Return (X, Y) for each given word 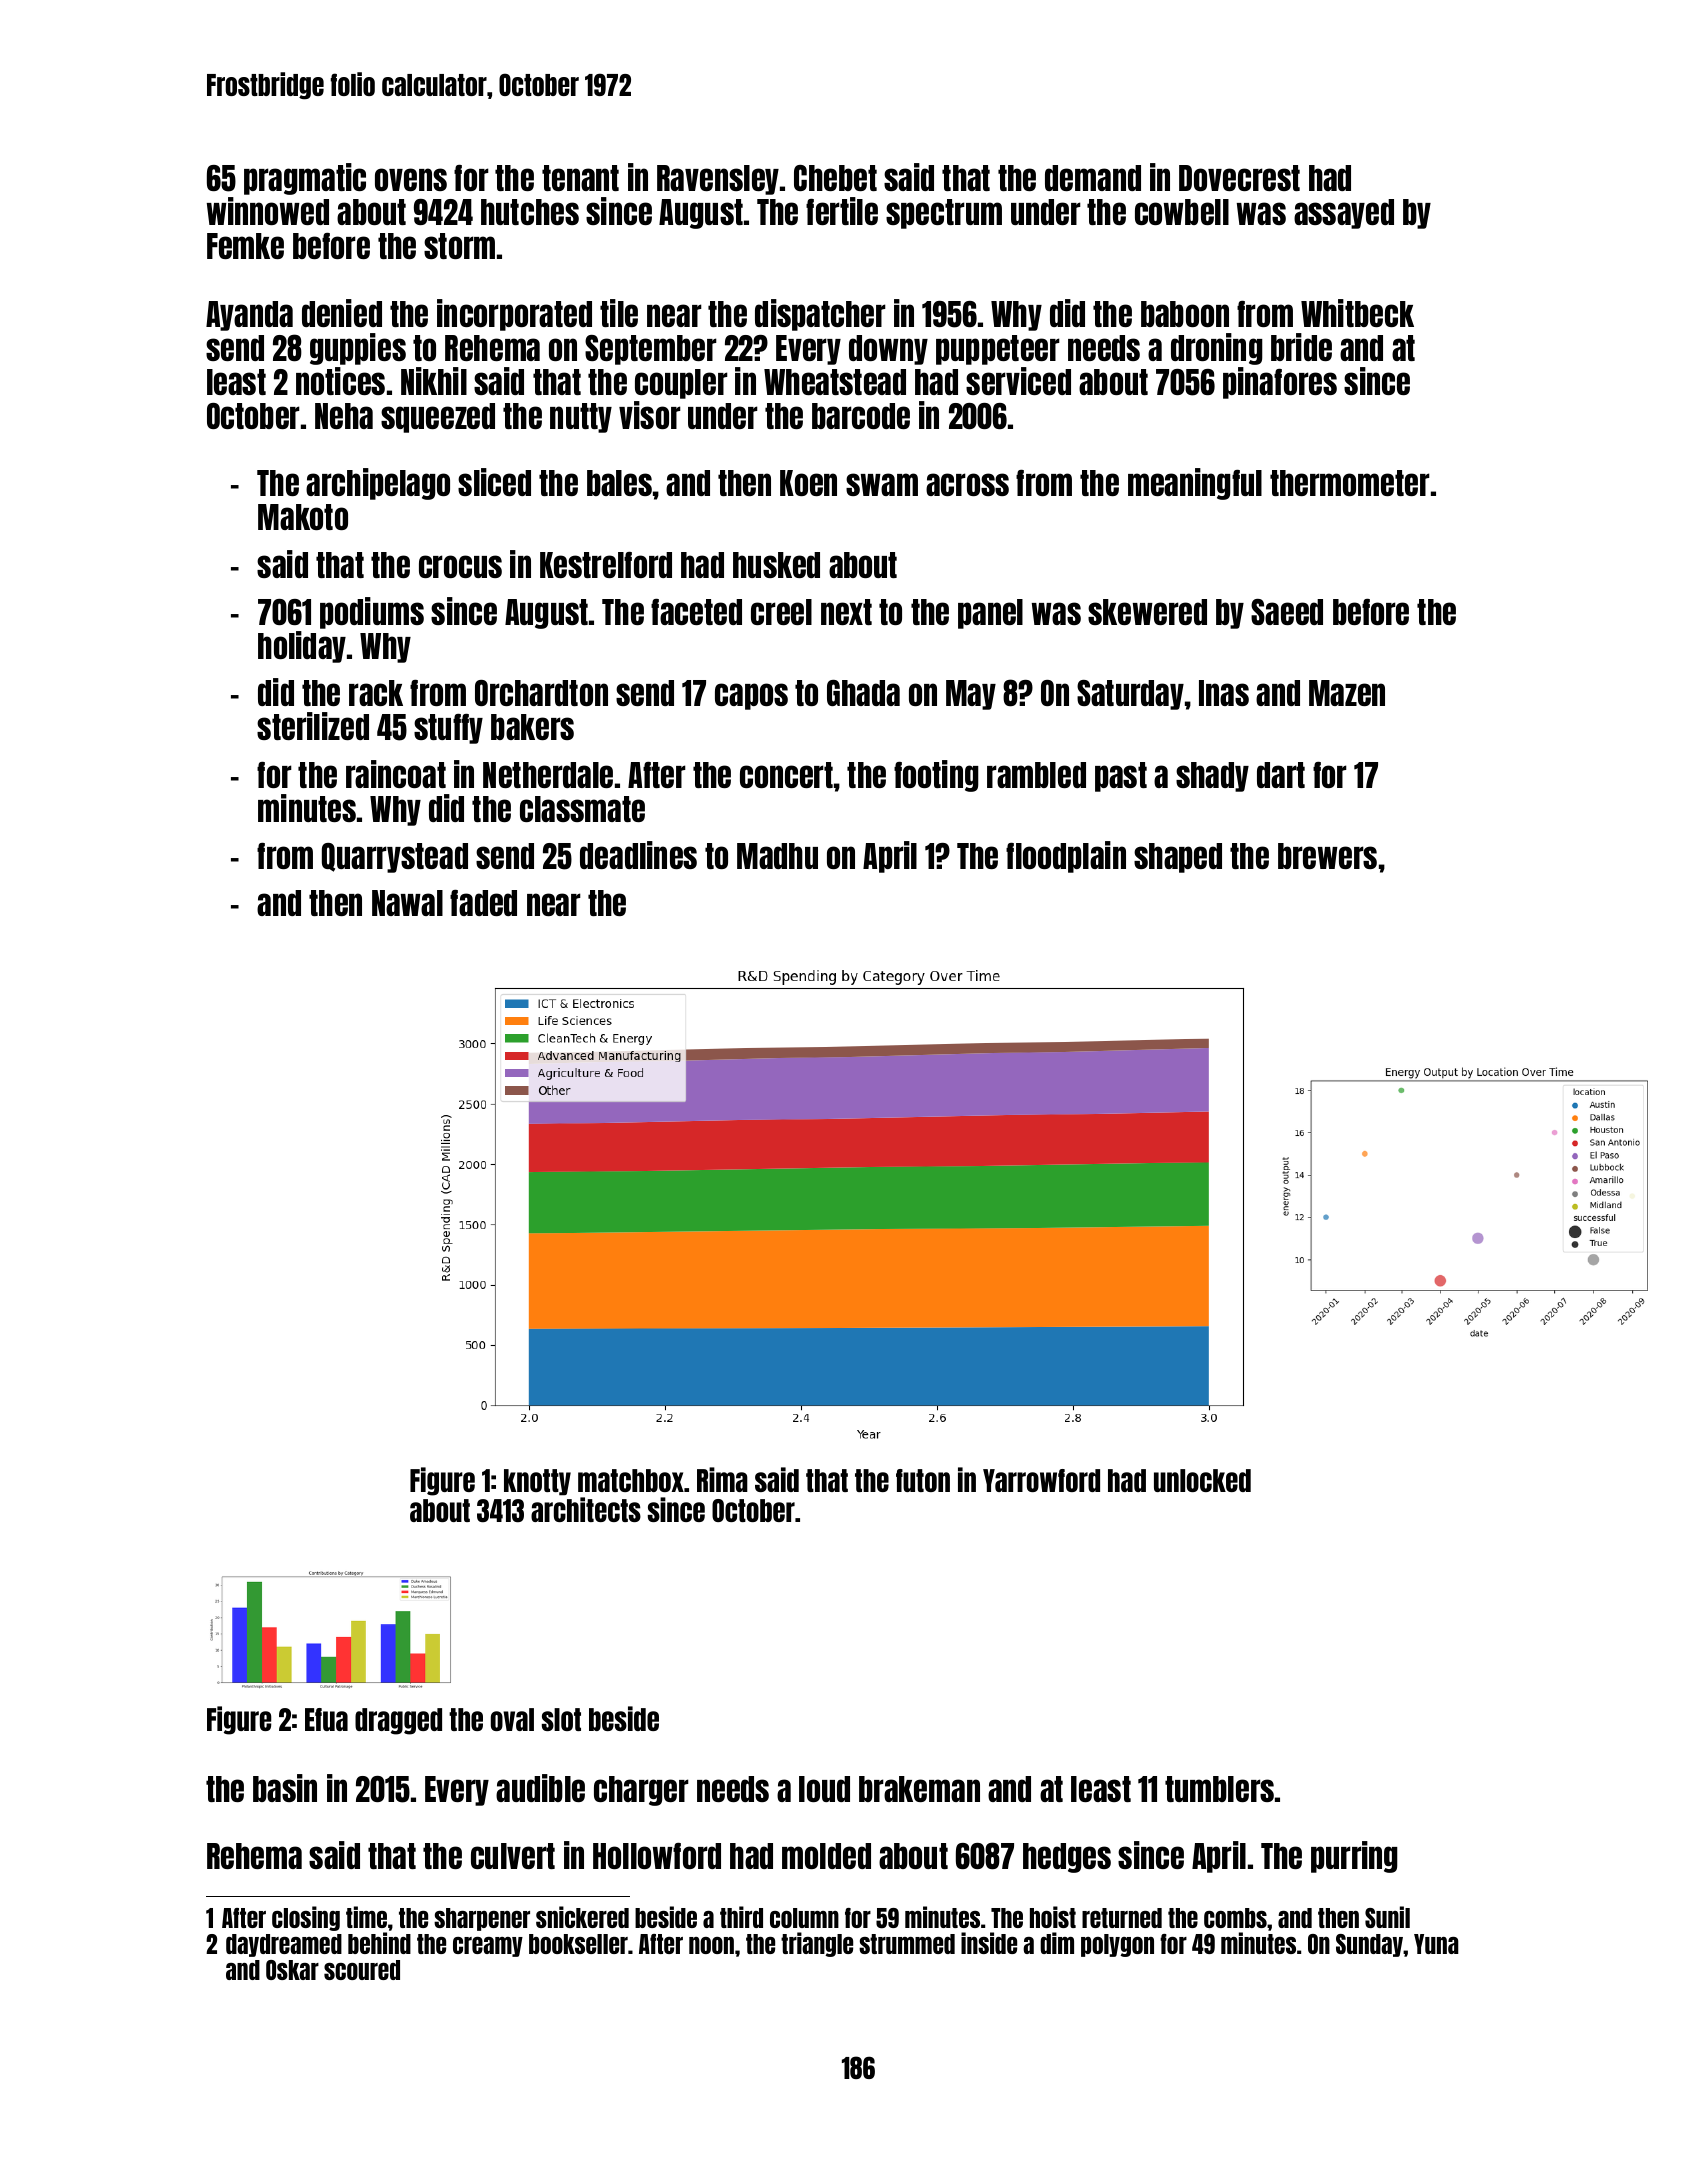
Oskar (292, 1970)
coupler (681, 384)
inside (989, 1943)
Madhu (777, 856)
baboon (1185, 314)
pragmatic (305, 179)
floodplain (1066, 857)
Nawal (407, 903)
